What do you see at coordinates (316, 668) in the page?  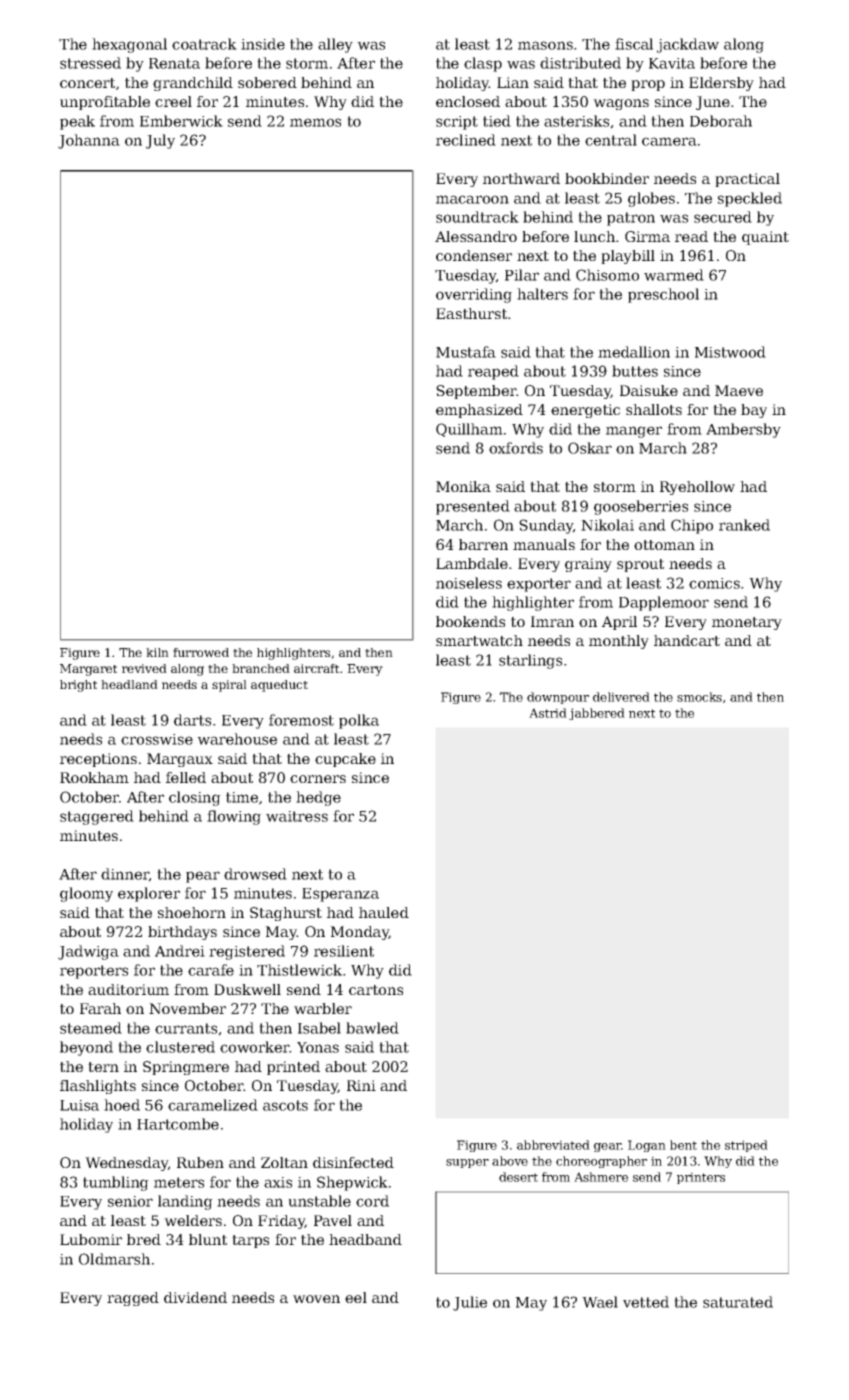 I see `aircraft` at bounding box center [316, 668].
